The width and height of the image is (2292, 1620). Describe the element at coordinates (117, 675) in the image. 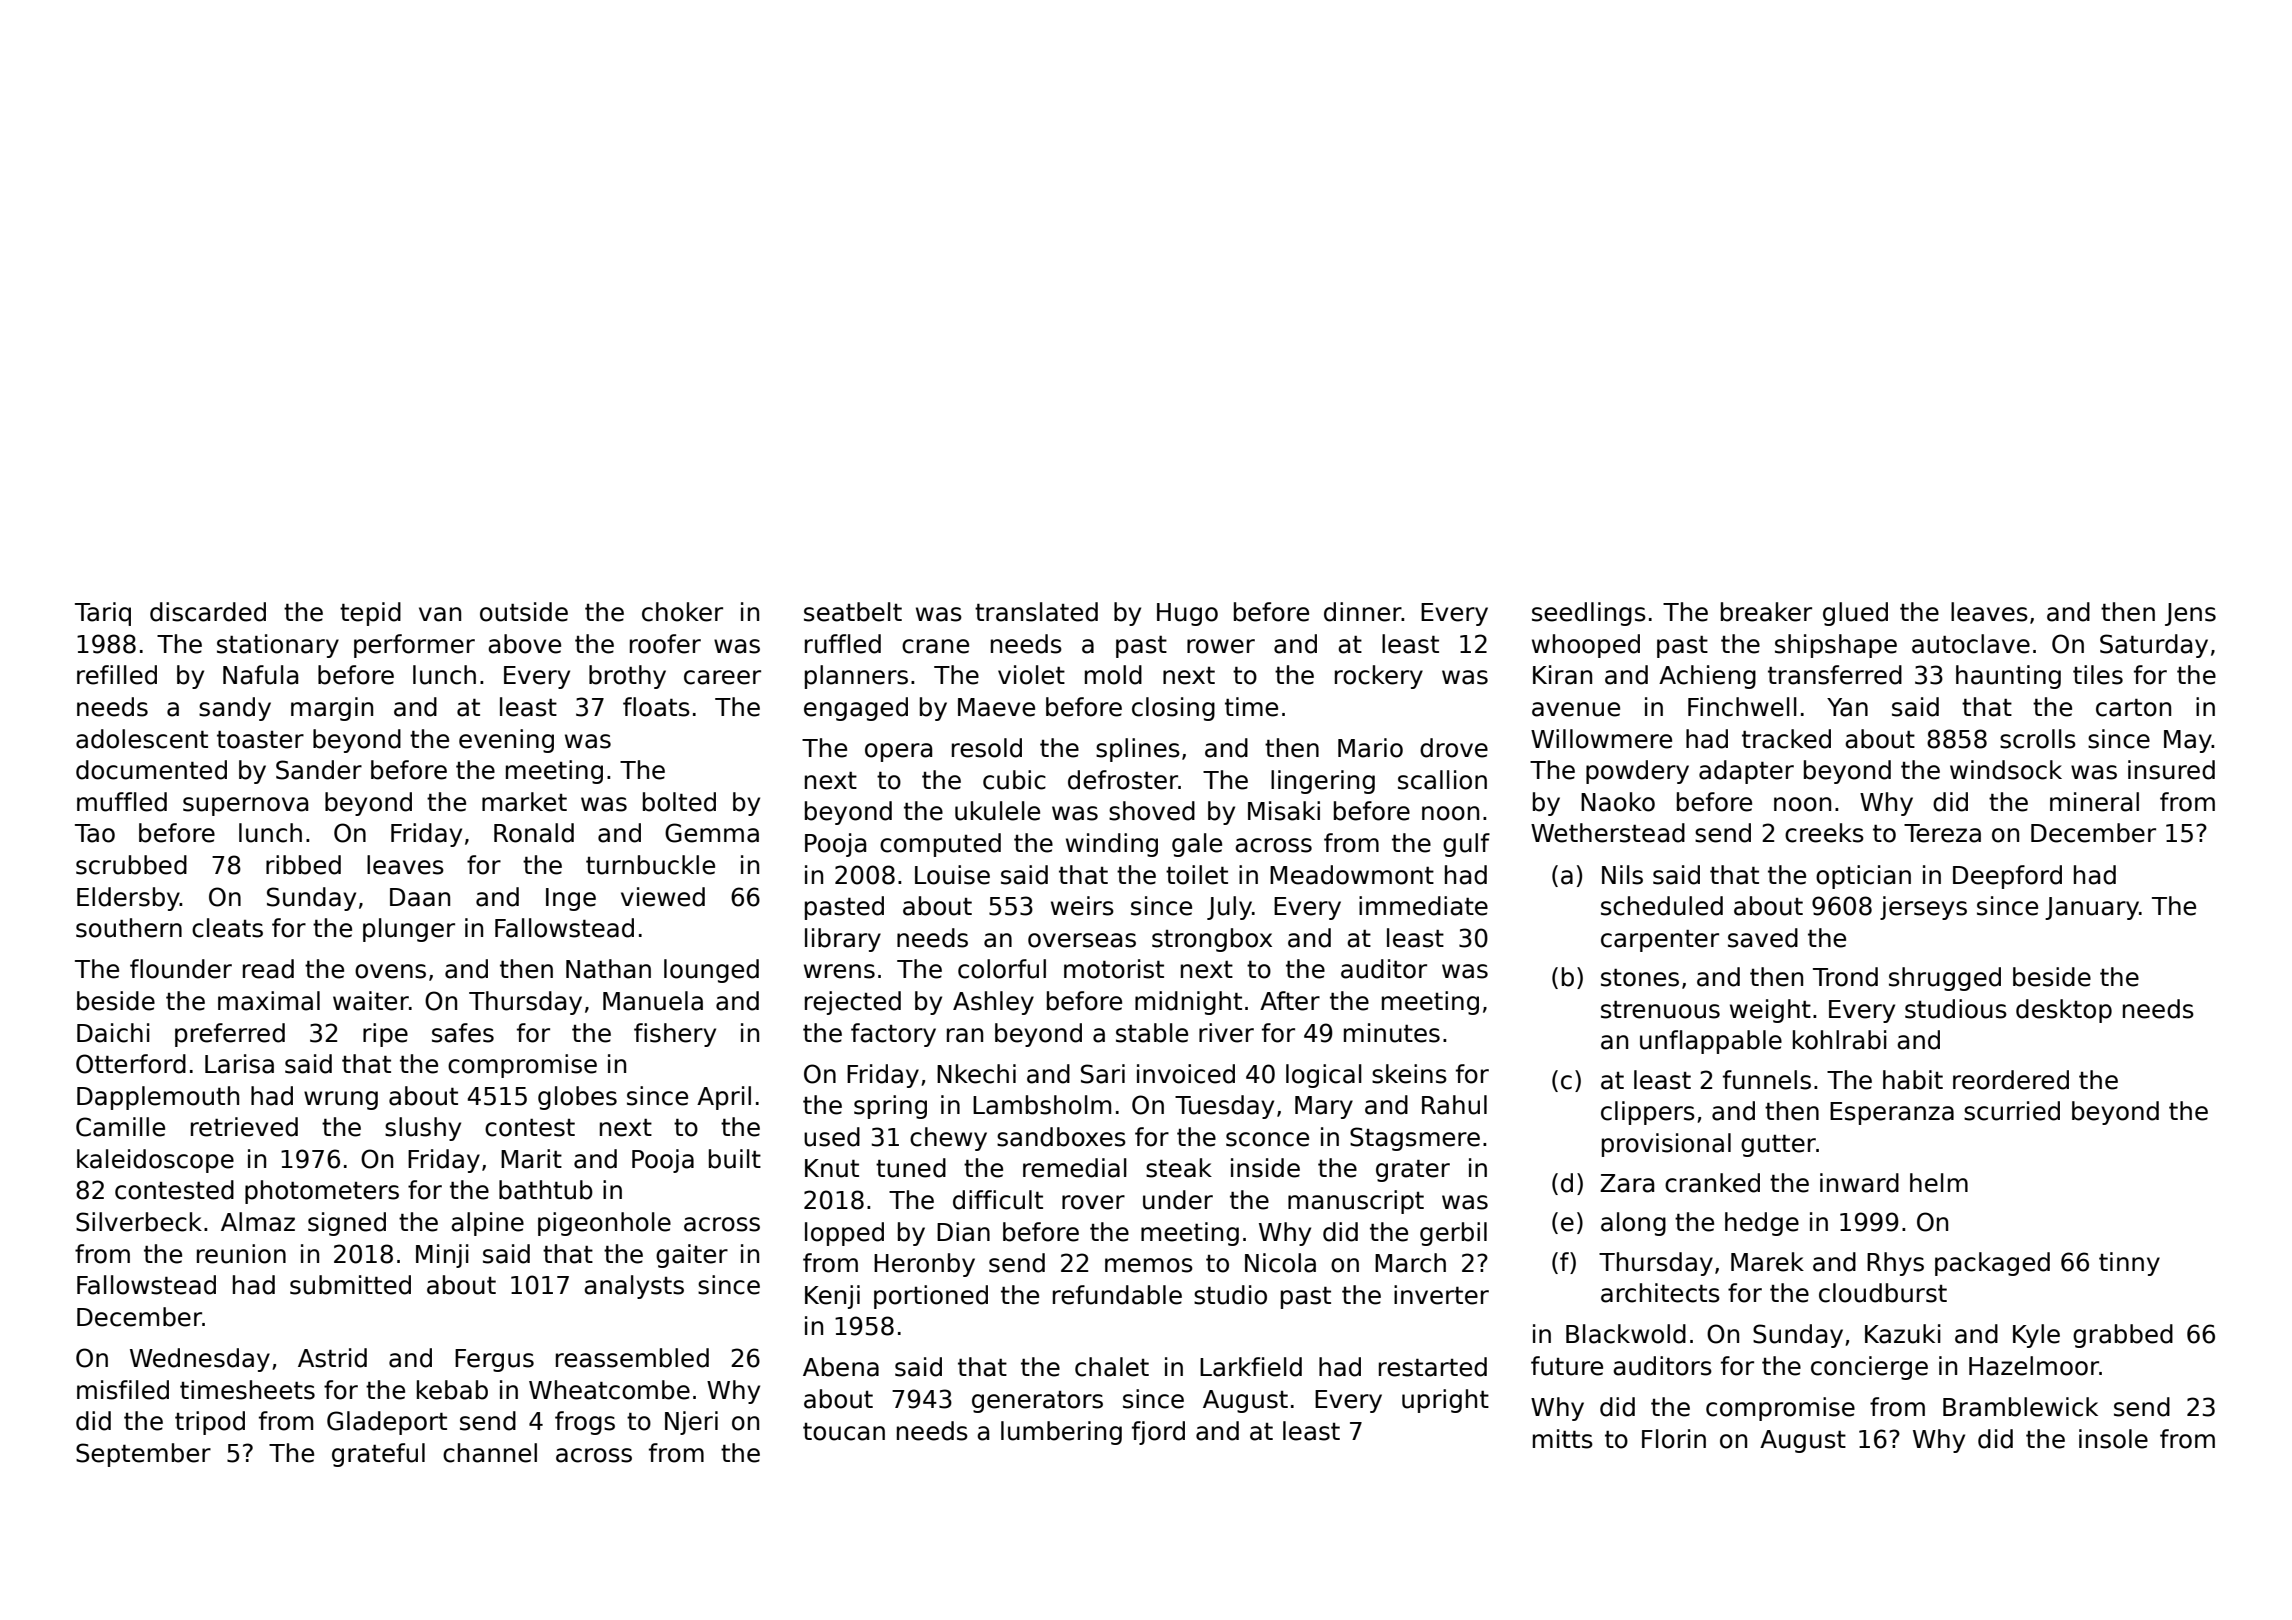

I see `refilled` at that location.
